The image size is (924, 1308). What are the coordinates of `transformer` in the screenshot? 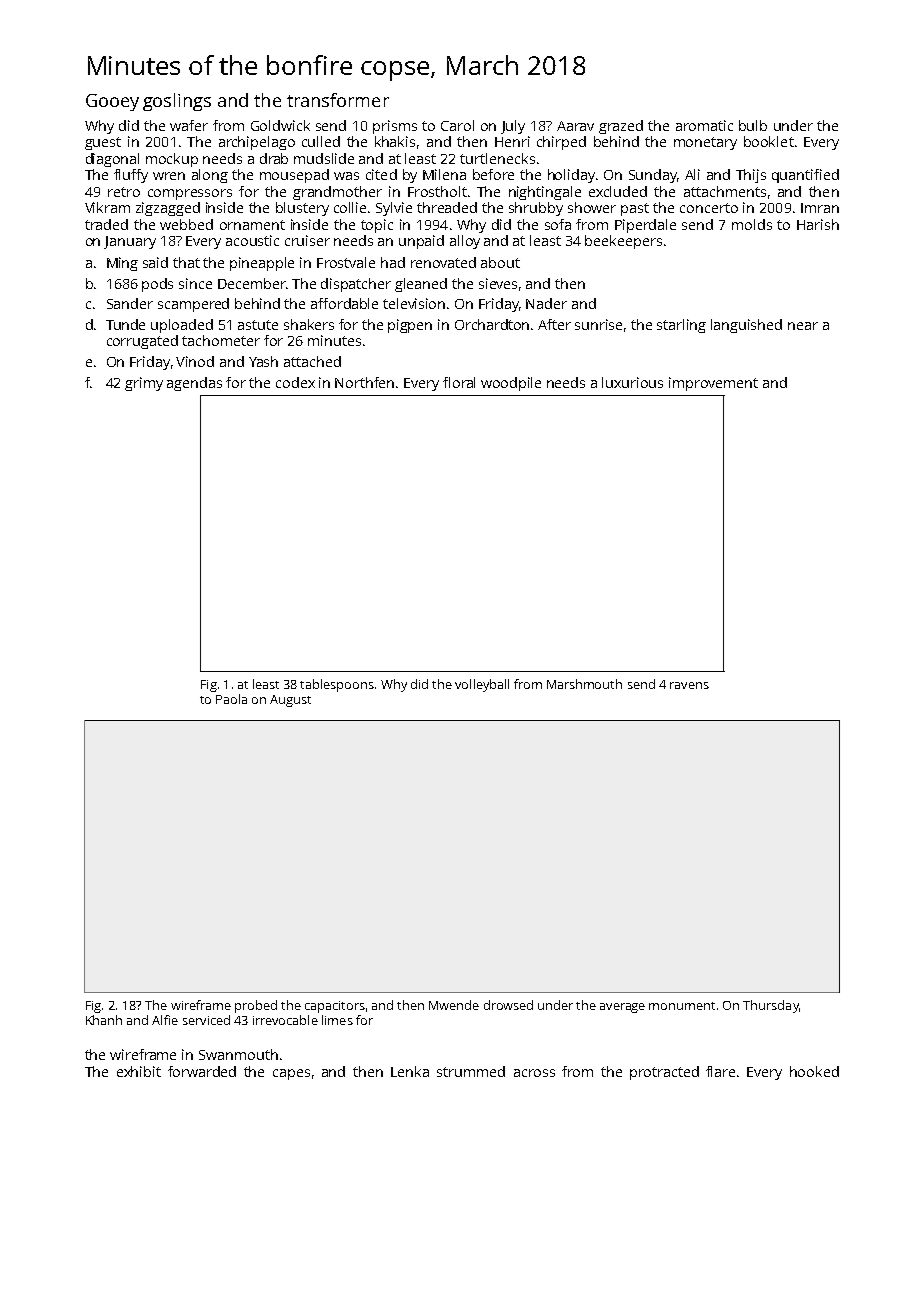 It's located at (338, 100).
